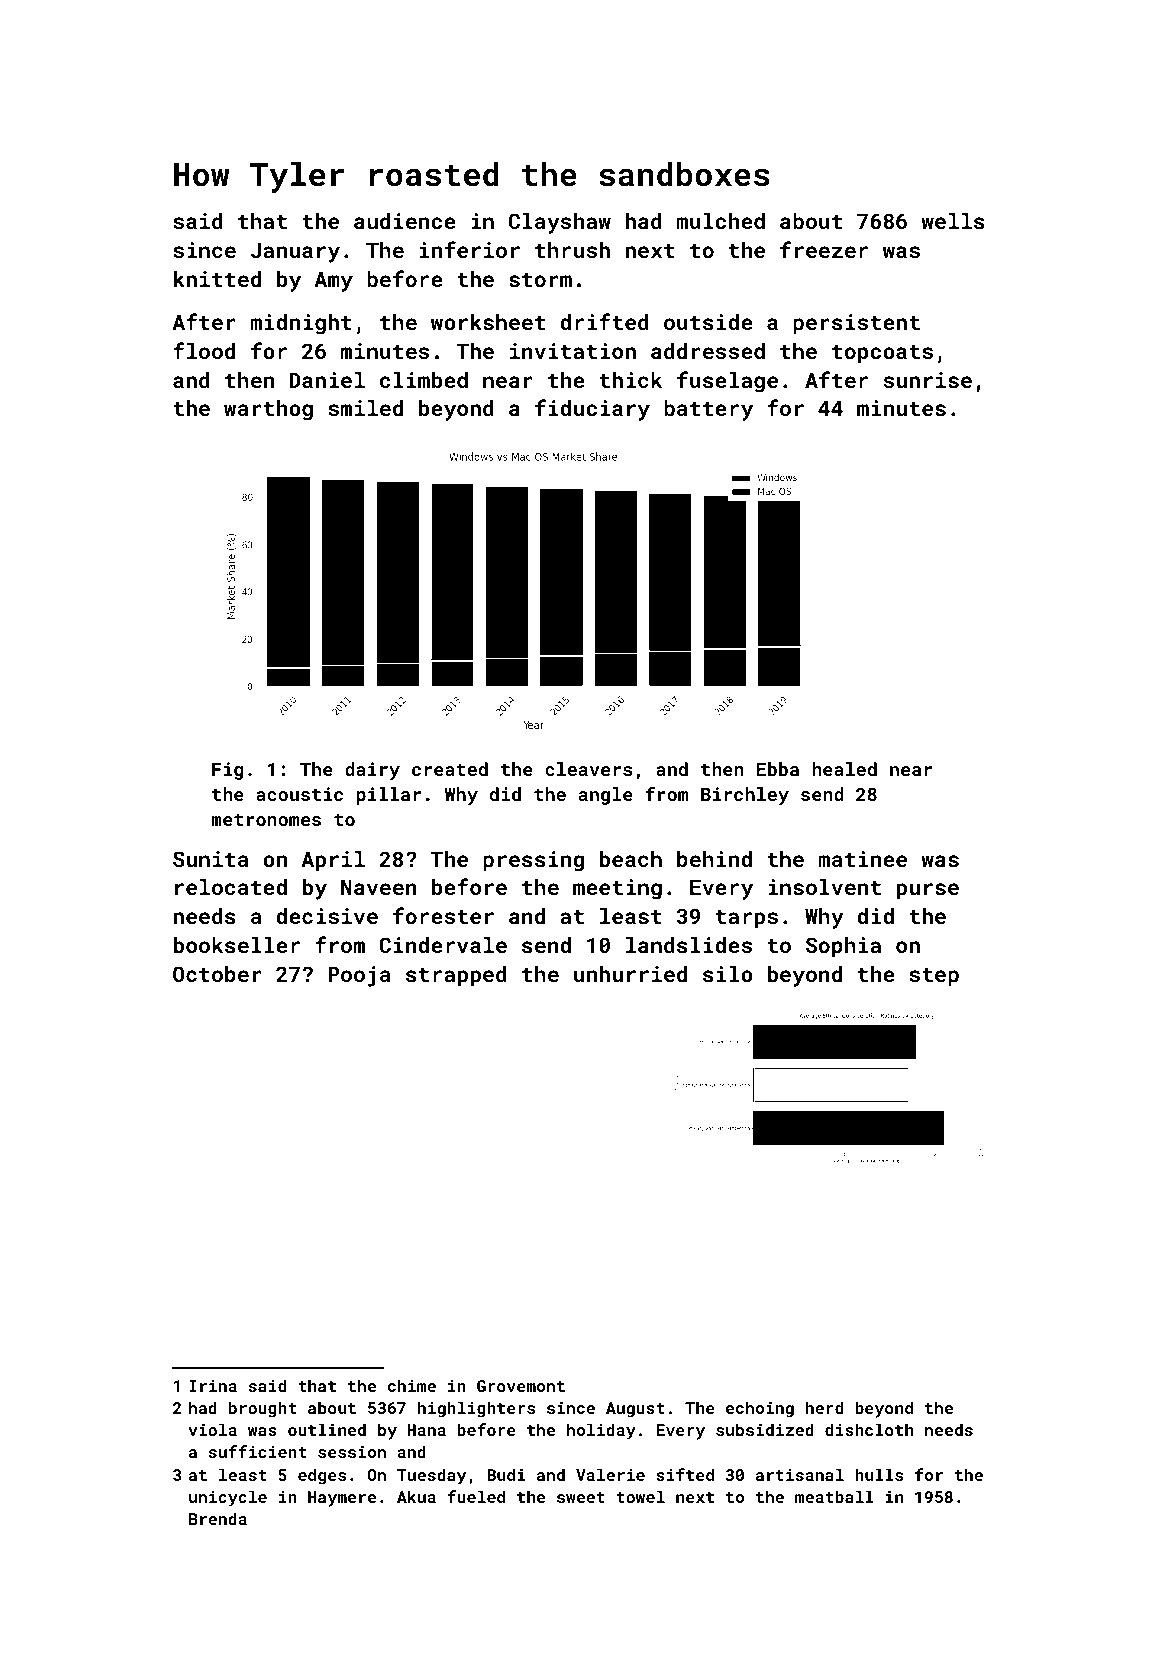 This page has width=1165, height=1654. Describe the element at coordinates (953, 221) in the page. I see `wells` at that location.
